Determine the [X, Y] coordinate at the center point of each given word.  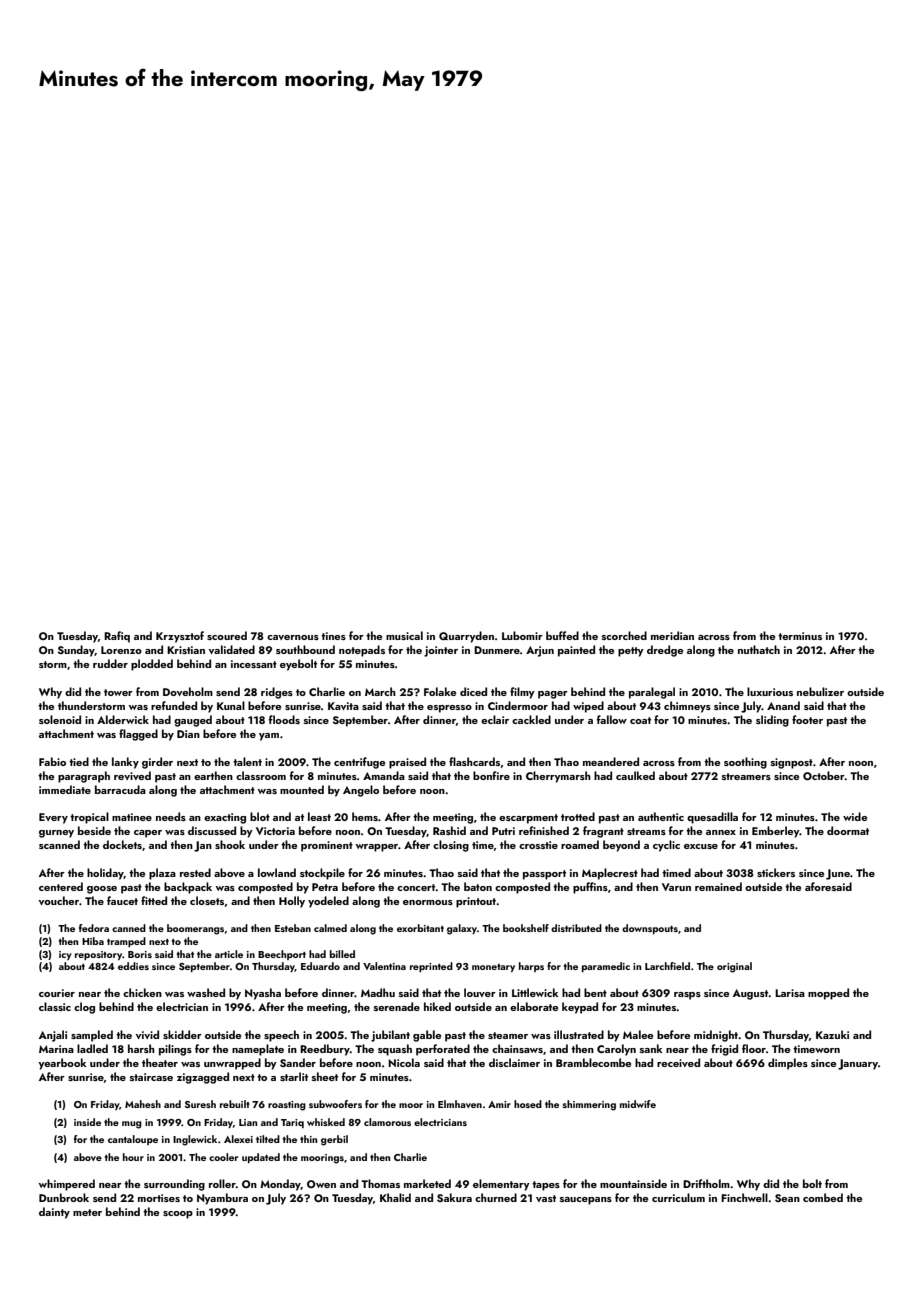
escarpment [528, 819]
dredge [665, 651]
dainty [54, 1213]
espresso [449, 709]
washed [206, 992]
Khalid [395, 1197]
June [838, 874]
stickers [776, 872]
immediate [65, 789]
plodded [152, 665]
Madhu [378, 992]
